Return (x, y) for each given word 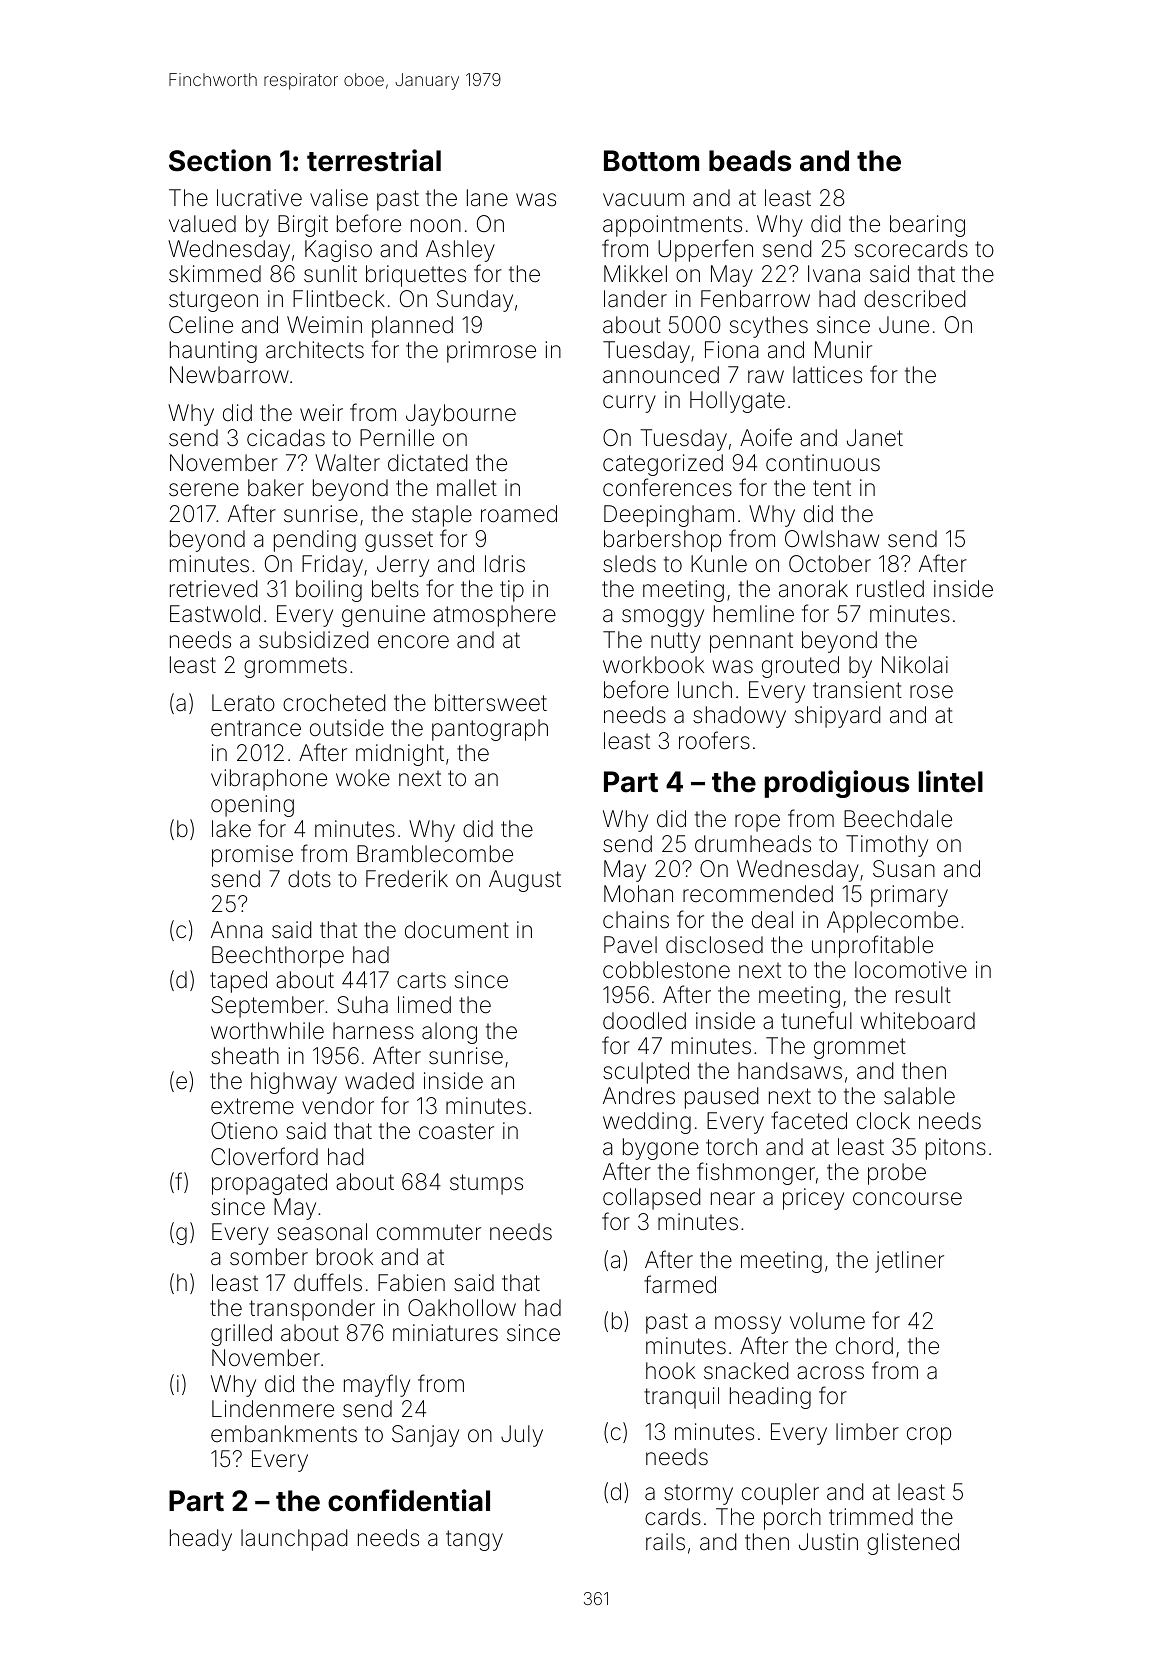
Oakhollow (462, 1308)
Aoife (766, 437)
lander (635, 299)
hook (670, 1371)
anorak (813, 589)
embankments (284, 1434)
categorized (663, 465)
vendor (338, 1106)
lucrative (259, 198)
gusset (399, 541)
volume (827, 1321)
